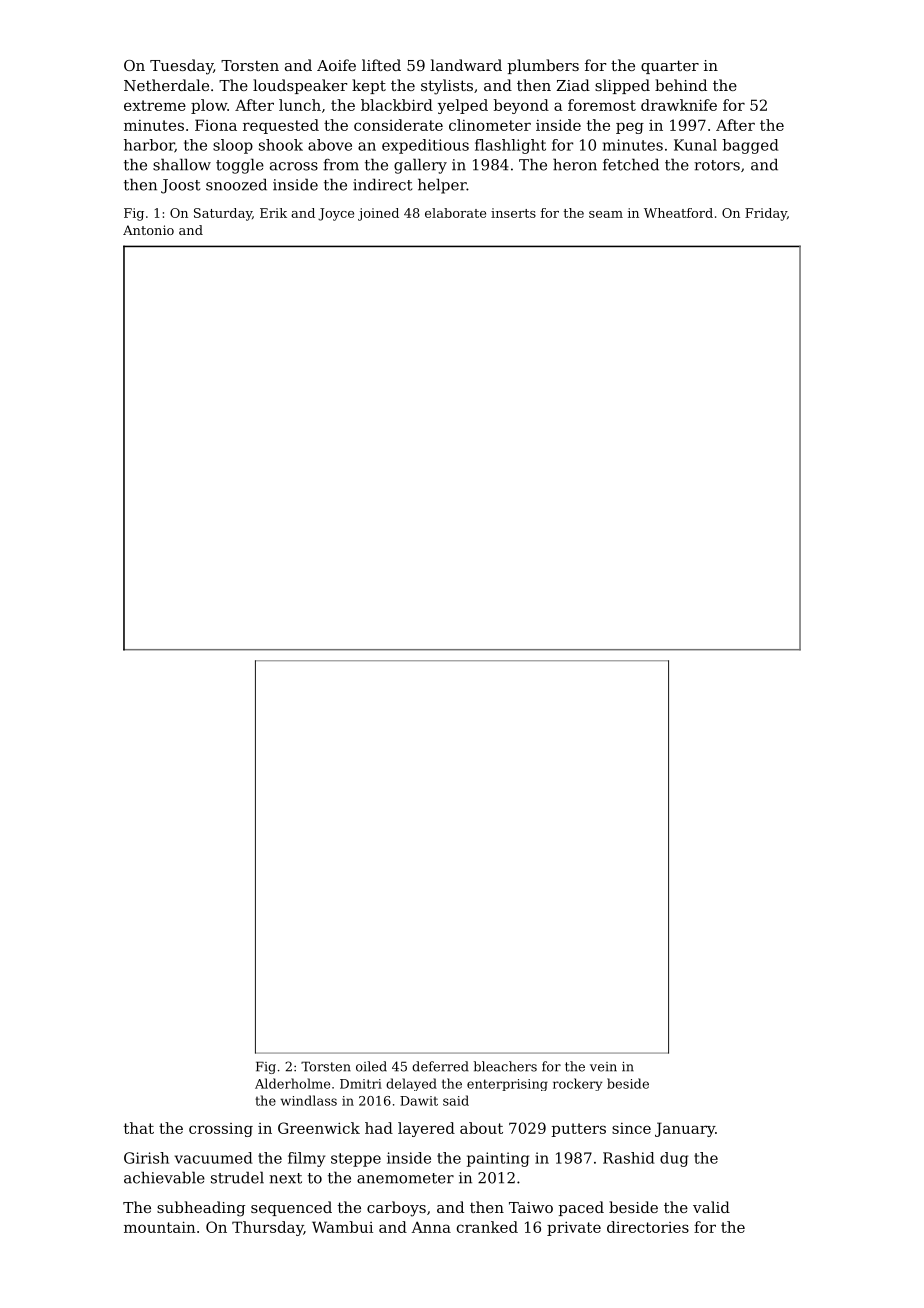 The width and height of the screenshot is (924, 1308). What do you see at coordinates (292, 1083) in the screenshot?
I see `Alderholme` at bounding box center [292, 1083].
